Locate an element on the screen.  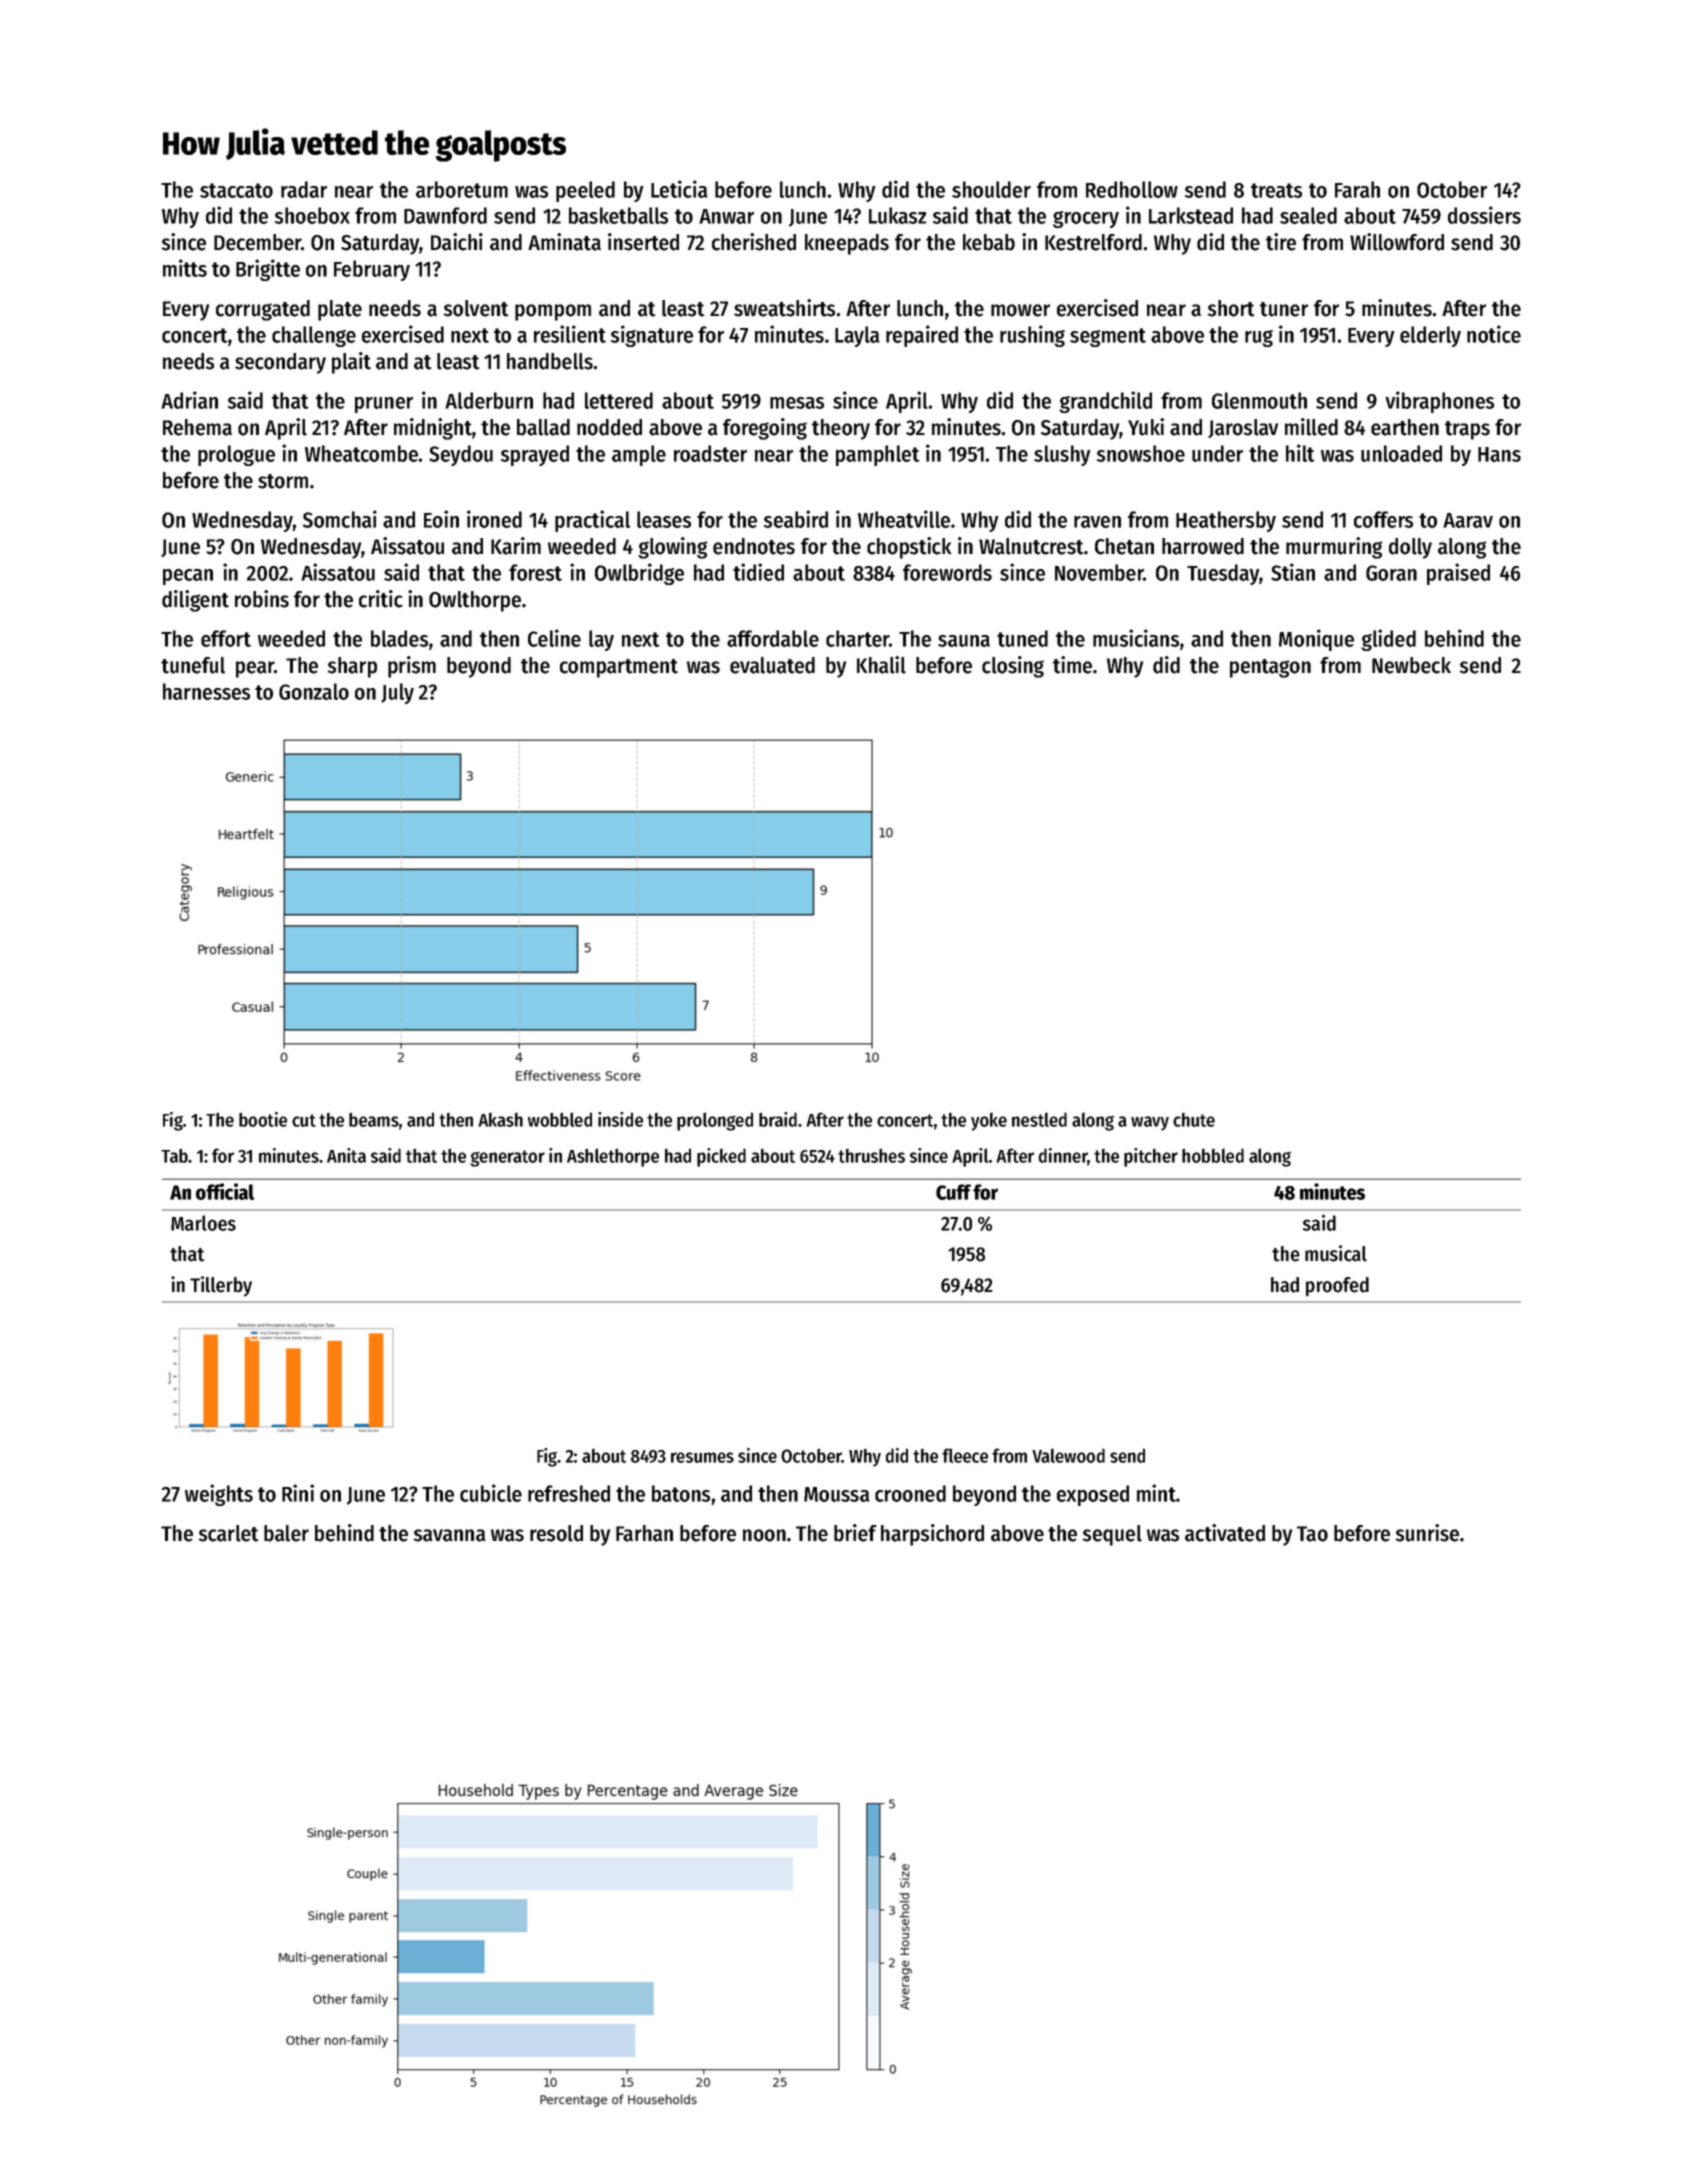
harpsichord is located at coordinates (932, 1535).
